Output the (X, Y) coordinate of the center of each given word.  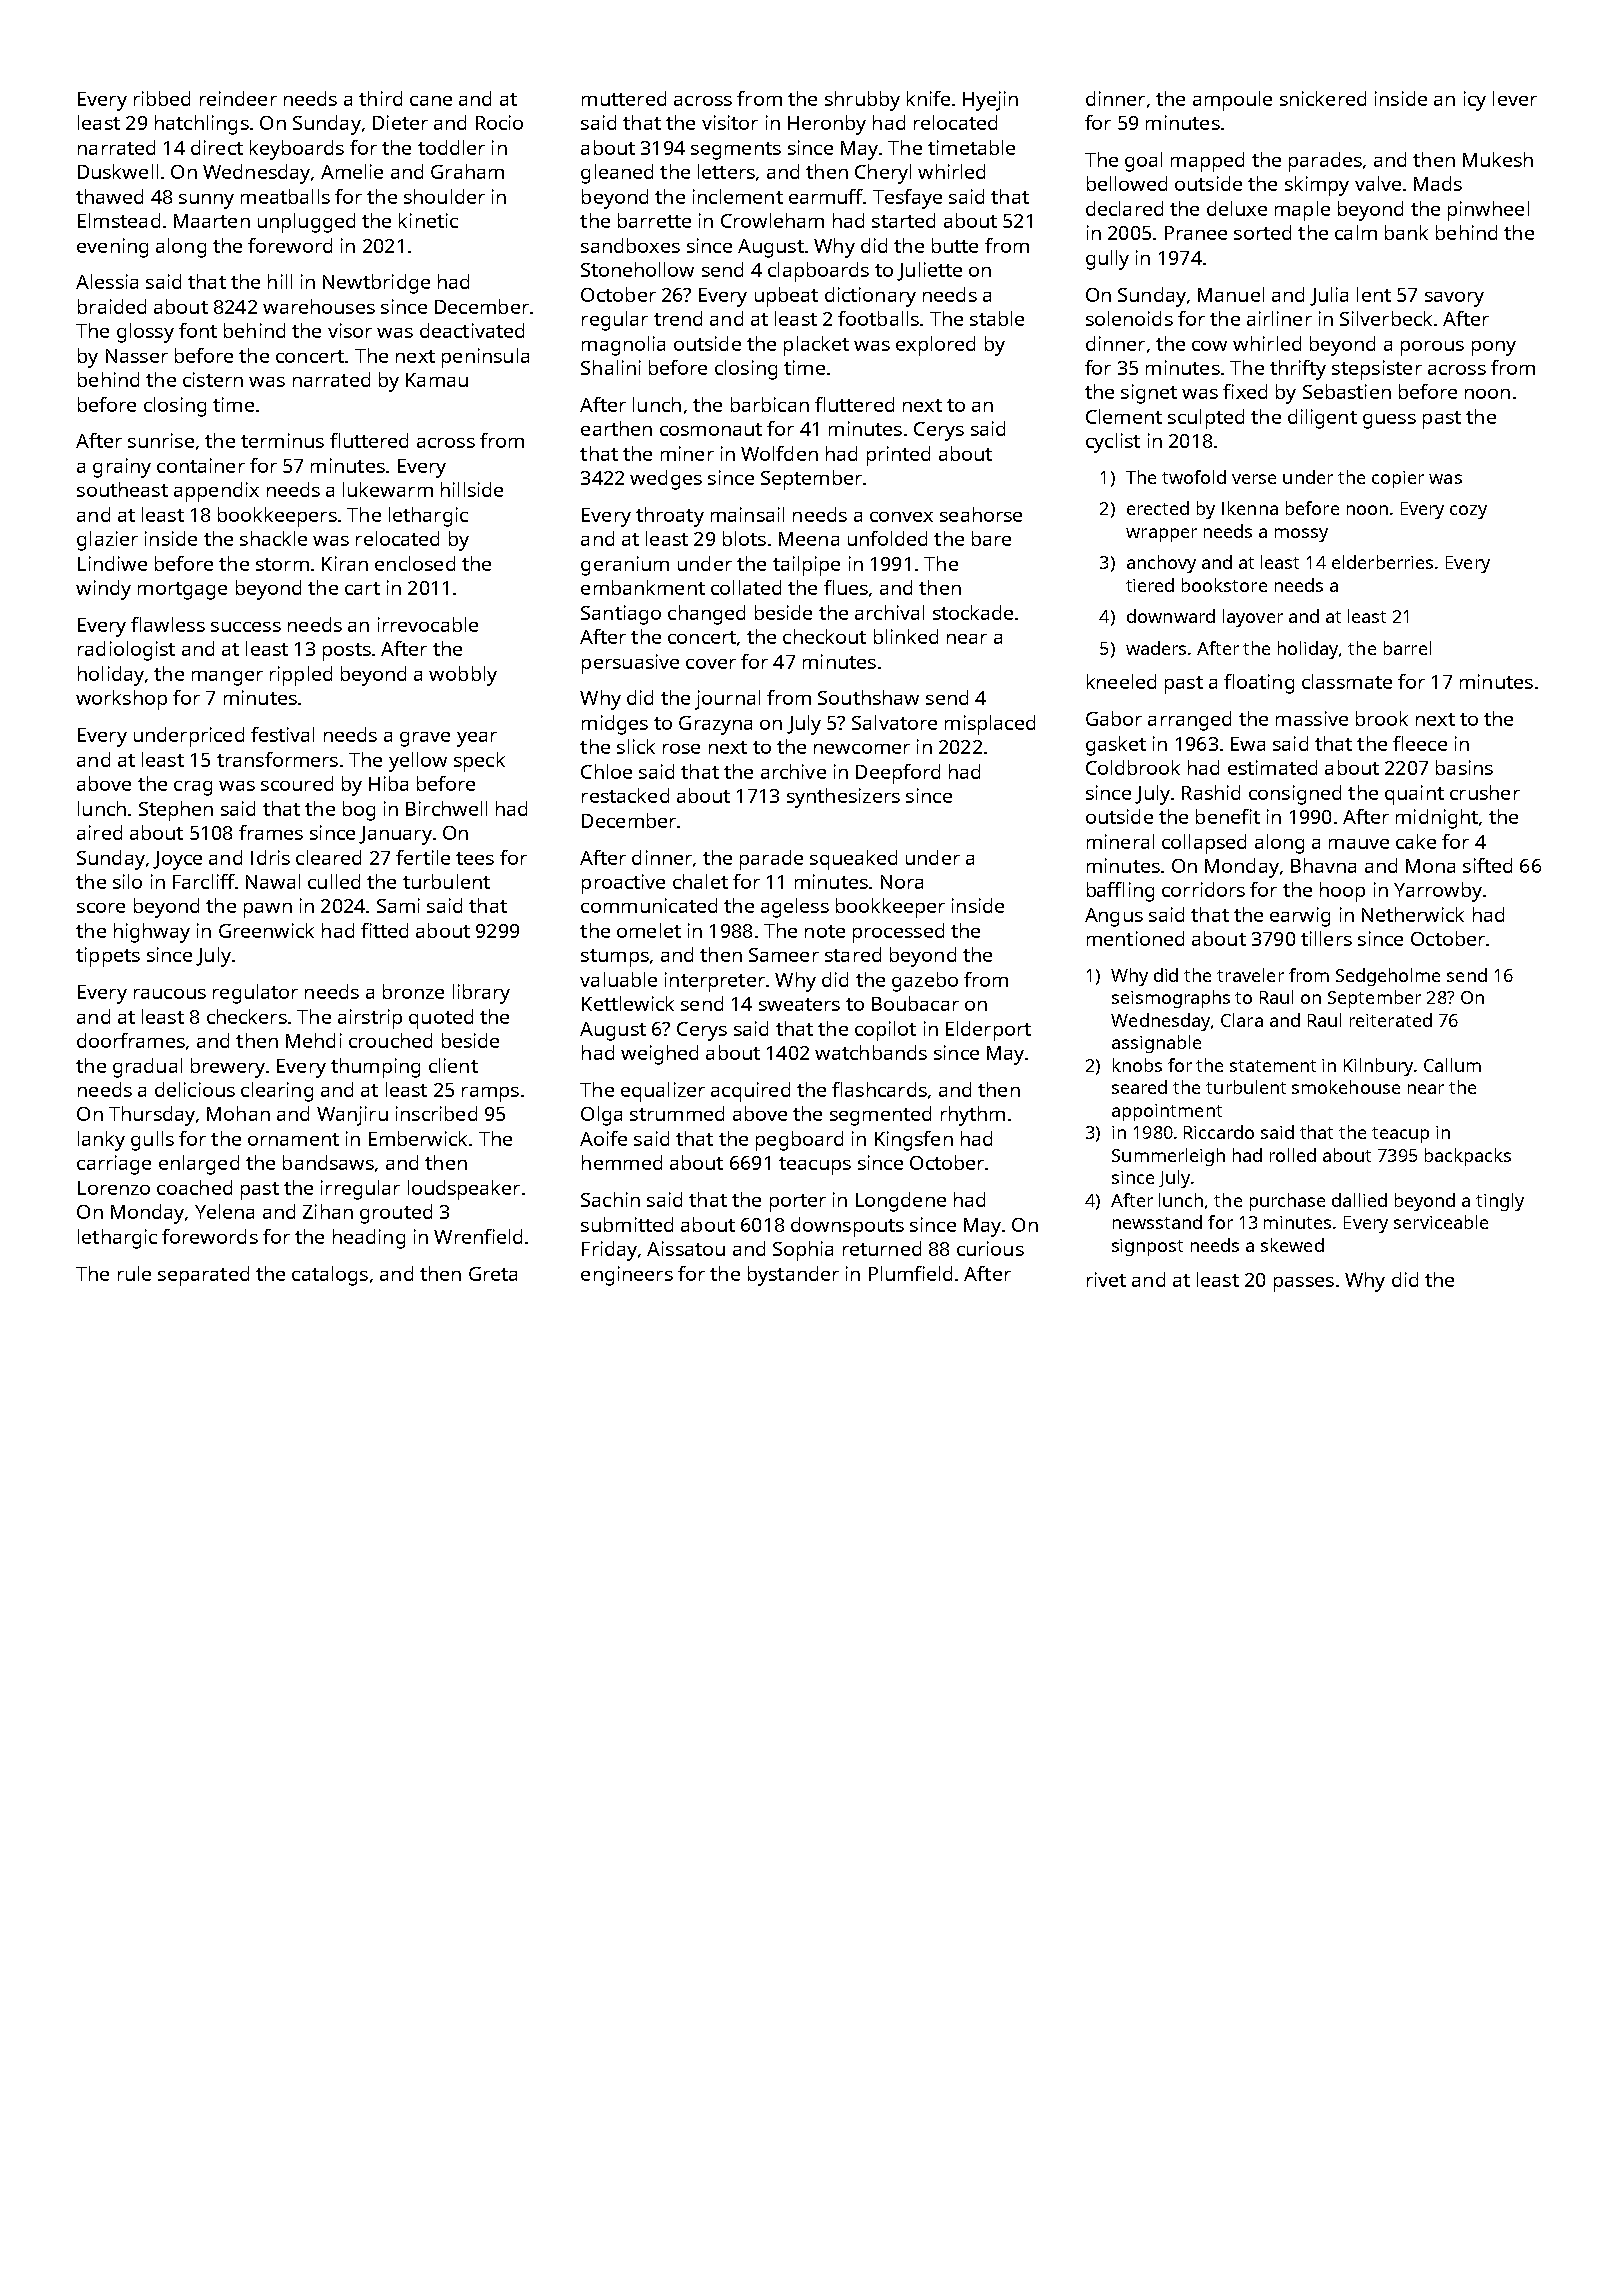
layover (1253, 618)
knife (928, 98)
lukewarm (388, 489)
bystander (793, 1276)
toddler (451, 147)
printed (898, 456)
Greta (493, 1274)
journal (727, 700)
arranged (1189, 721)
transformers (277, 759)
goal (1143, 162)
